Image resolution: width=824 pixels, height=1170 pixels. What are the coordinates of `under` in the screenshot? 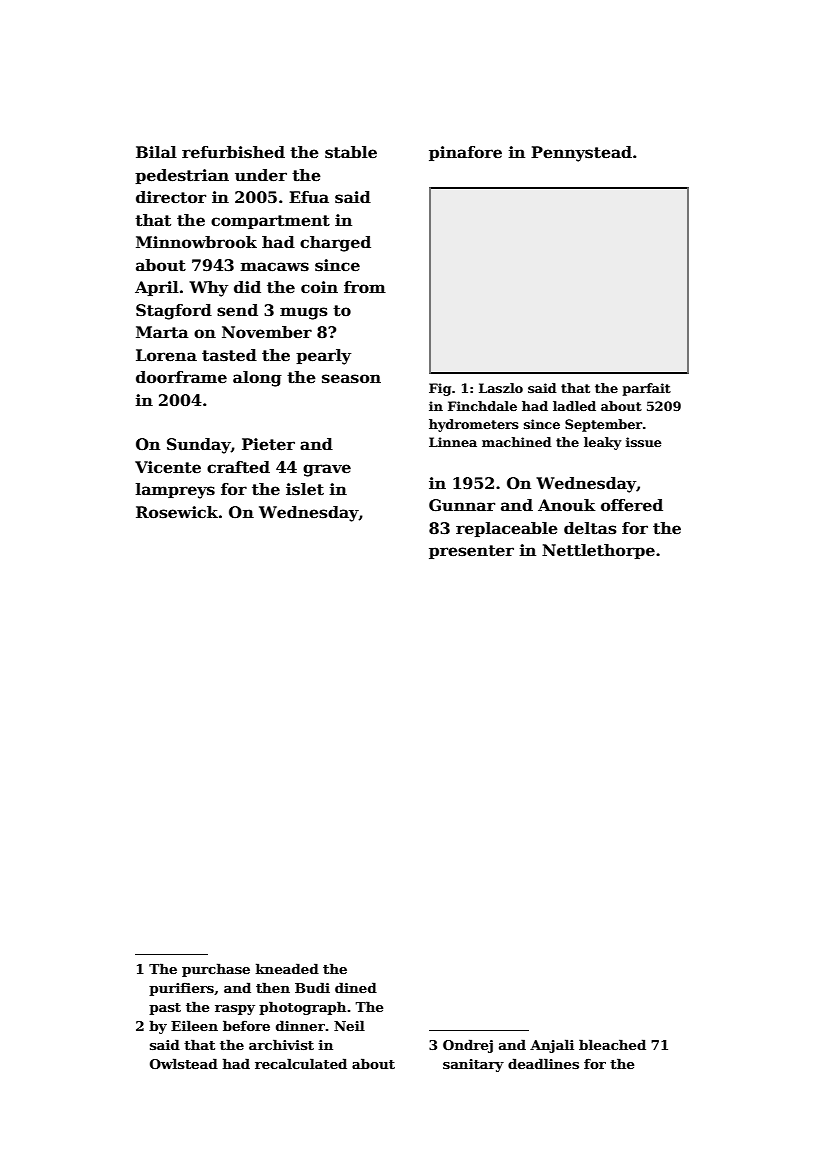 It's located at (261, 175).
